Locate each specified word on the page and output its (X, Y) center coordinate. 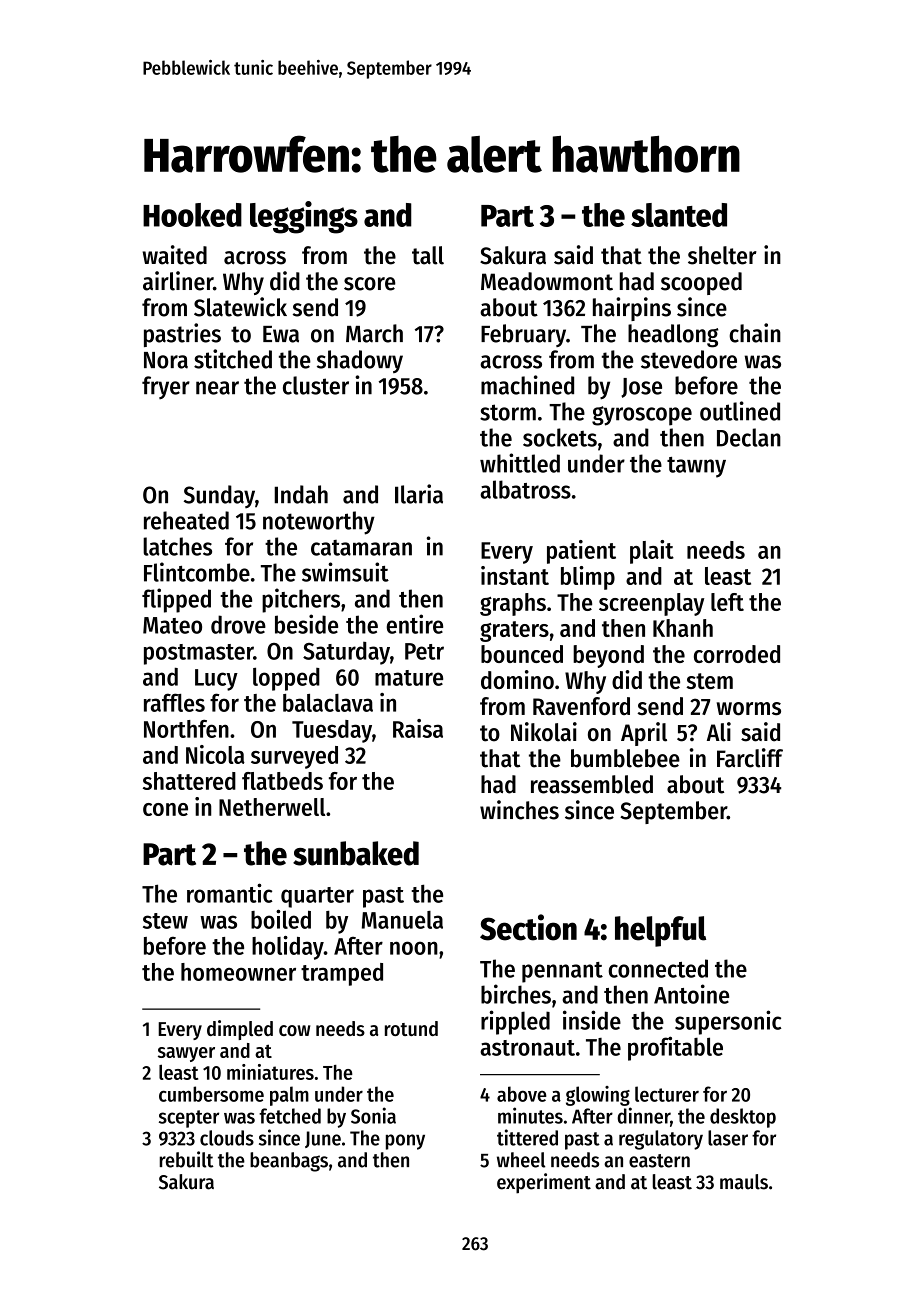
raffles (174, 702)
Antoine (691, 994)
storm (508, 412)
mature (409, 678)
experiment (544, 1183)
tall (428, 255)
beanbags (289, 1162)
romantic (230, 893)
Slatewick (240, 307)
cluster (316, 385)
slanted (679, 215)
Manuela (402, 920)
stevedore (689, 359)
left (727, 602)
